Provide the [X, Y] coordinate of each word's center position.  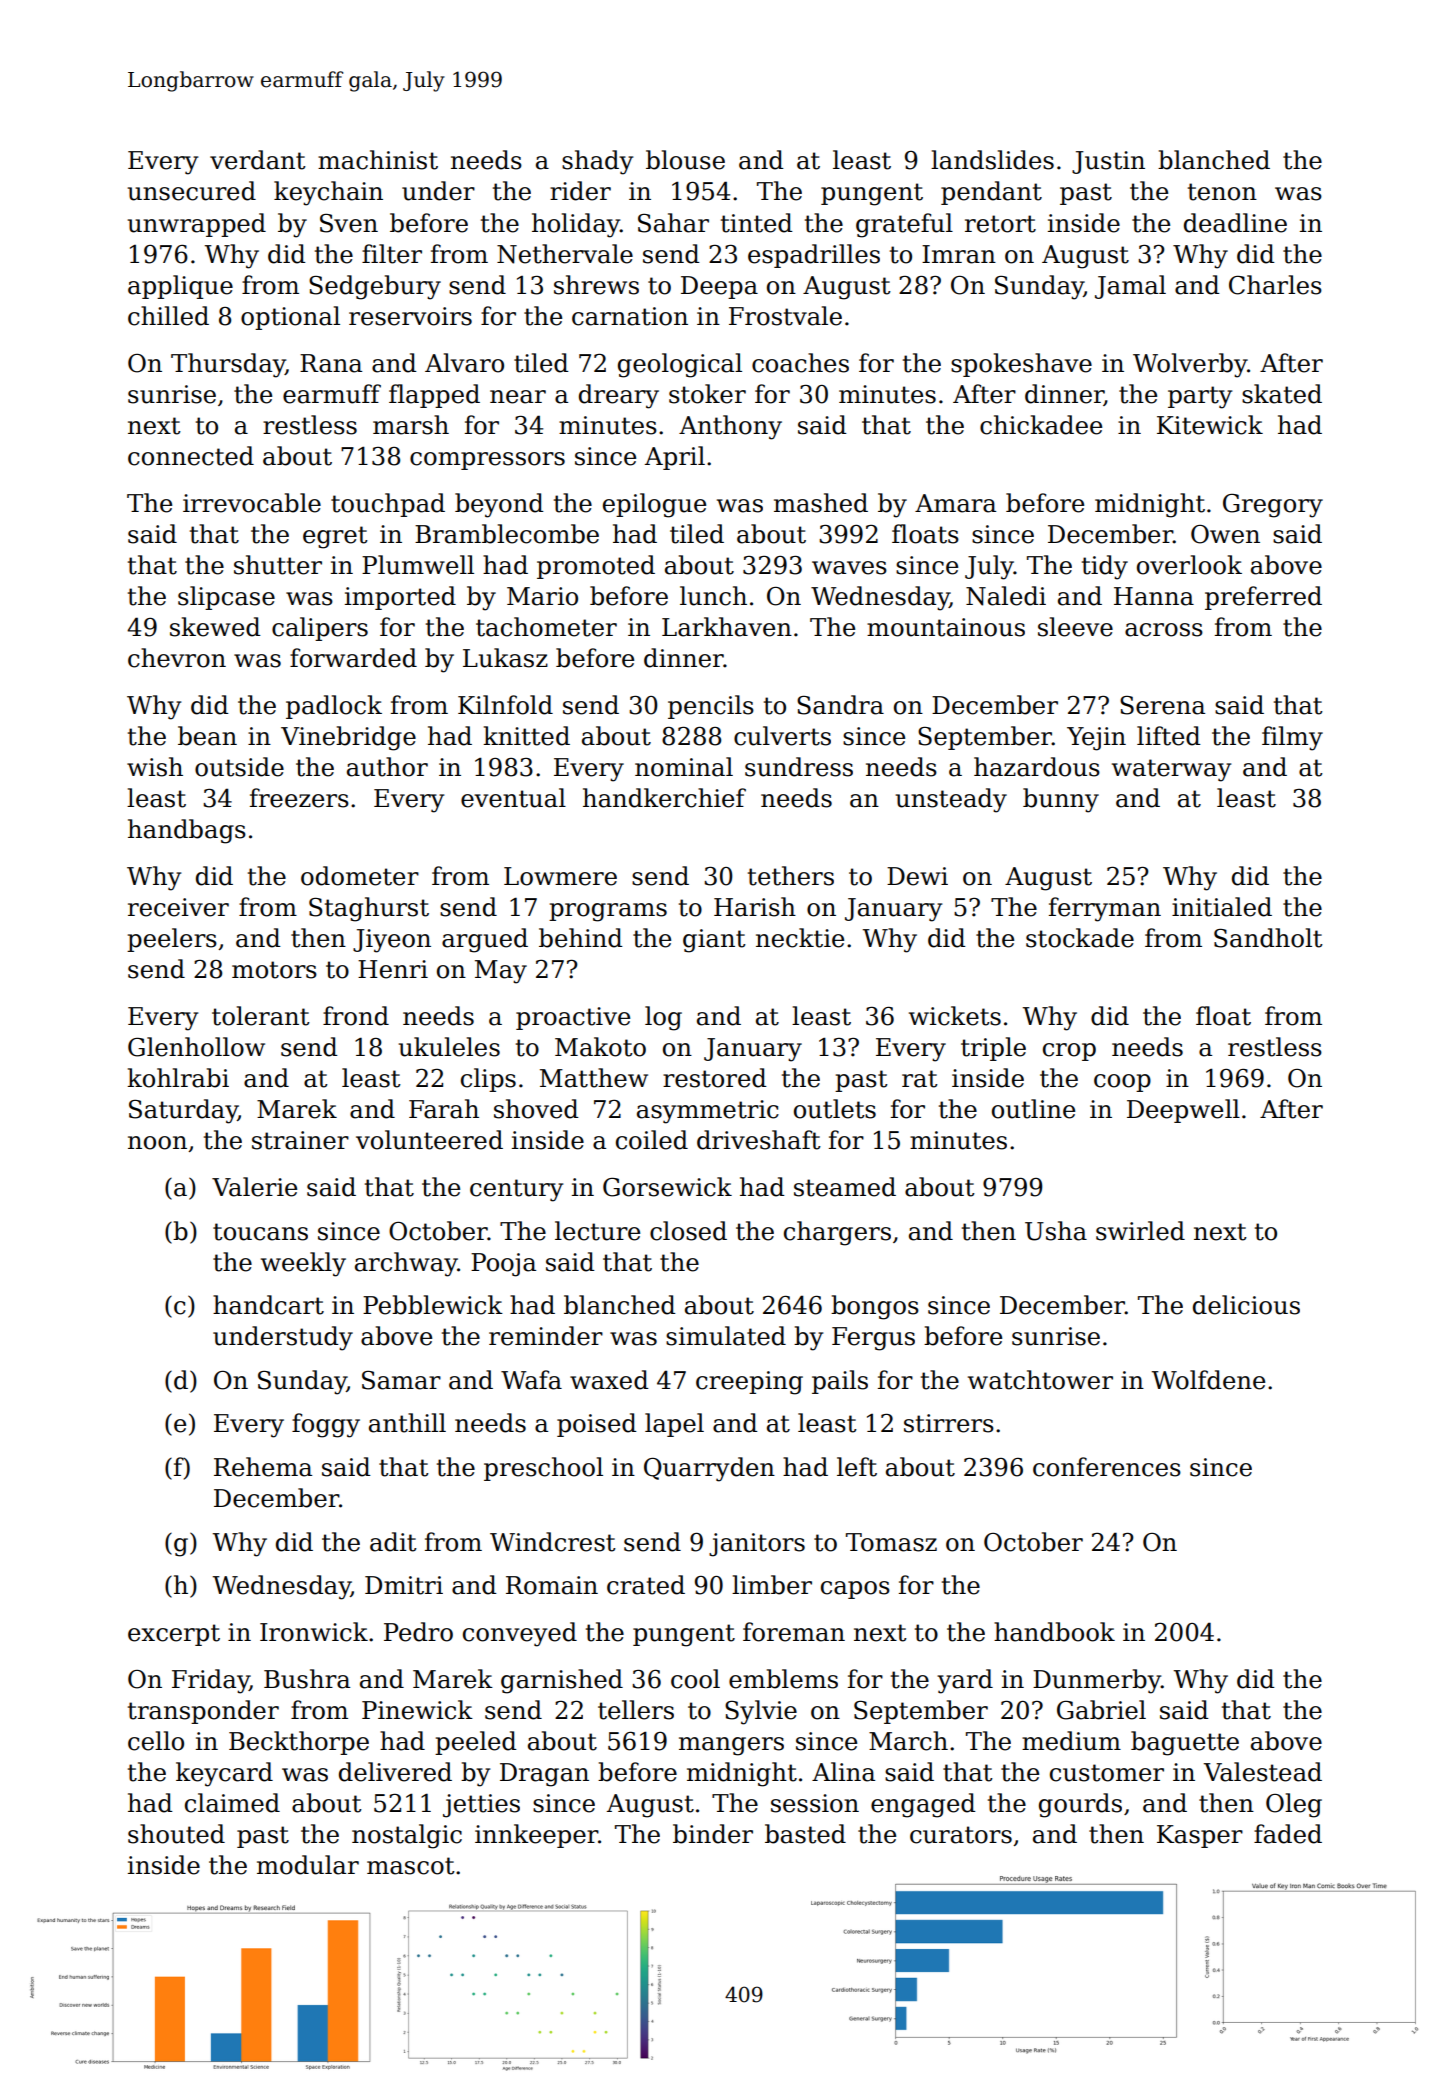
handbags [187, 831]
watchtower [1040, 1380]
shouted [176, 1834]
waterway [1171, 770]
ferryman [1105, 909]
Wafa [531, 1380]
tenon [1222, 192]
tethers [791, 876]
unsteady [951, 800]
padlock [334, 707]
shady [597, 162]
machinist [378, 160]
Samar [401, 1380]
